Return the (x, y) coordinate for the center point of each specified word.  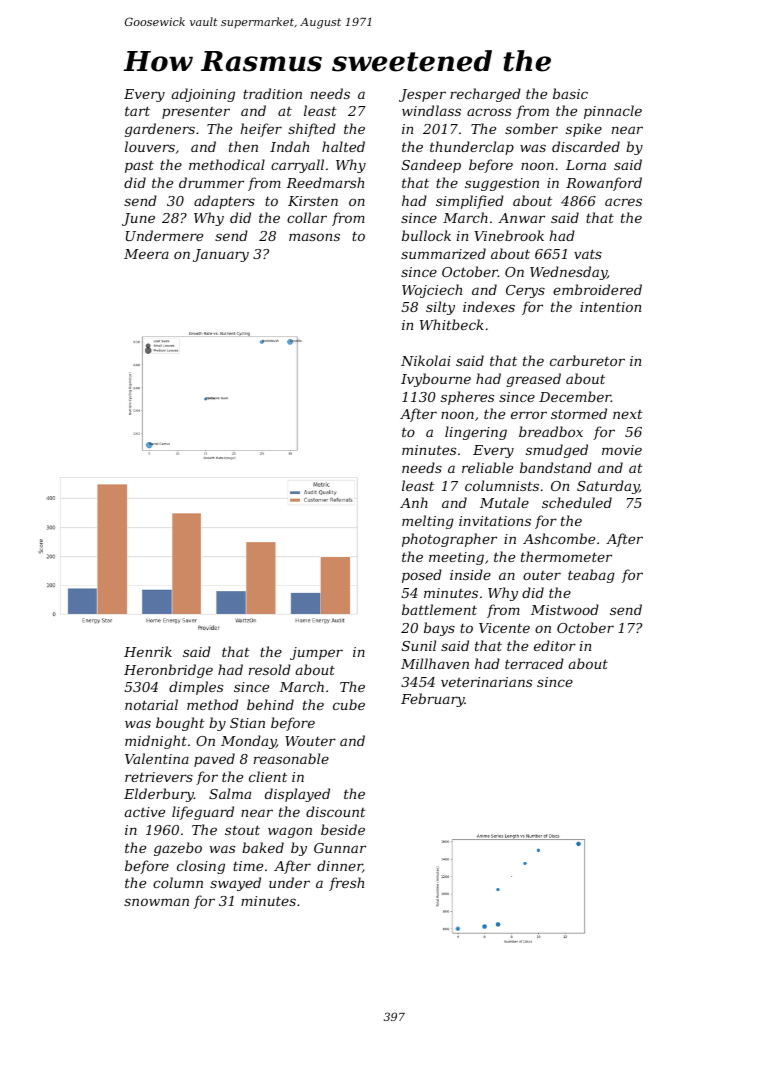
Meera (146, 254)
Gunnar (340, 848)
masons (314, 237)
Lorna (586, 165)
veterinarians (486, 682)
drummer (211, 182)
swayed (235, 884)
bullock (426, 235)
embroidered (597, 289)
